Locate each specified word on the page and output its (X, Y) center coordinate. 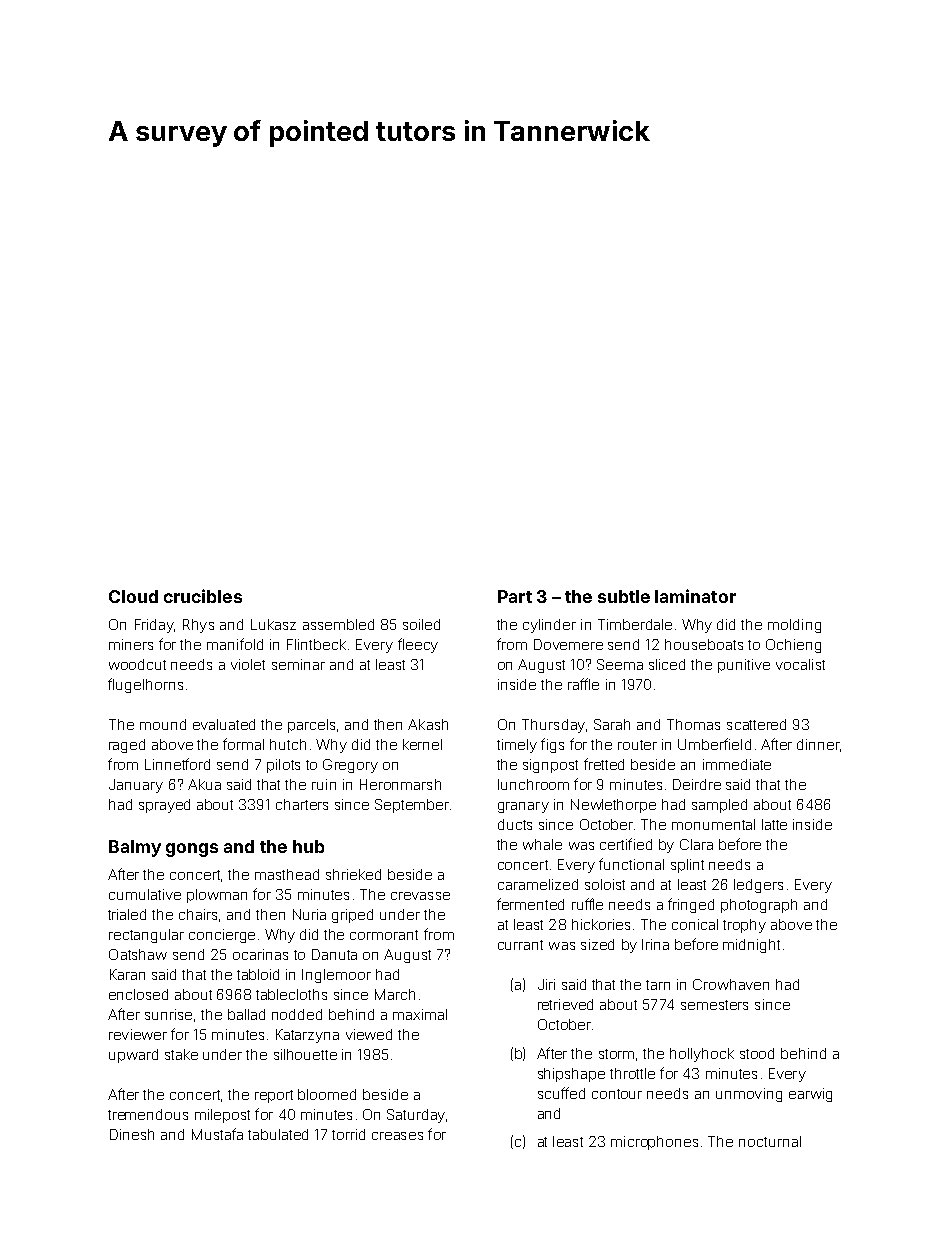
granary (523, 807)
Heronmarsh (400, 784)
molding (794, 626)
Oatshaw (138, 954)
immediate (737, 764)
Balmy (135, 848)
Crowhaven (731, 984)
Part (515, 596)
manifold (235, 644)
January (136, 786)
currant (520, 945)
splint (687, 866)
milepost (222, 1116)
